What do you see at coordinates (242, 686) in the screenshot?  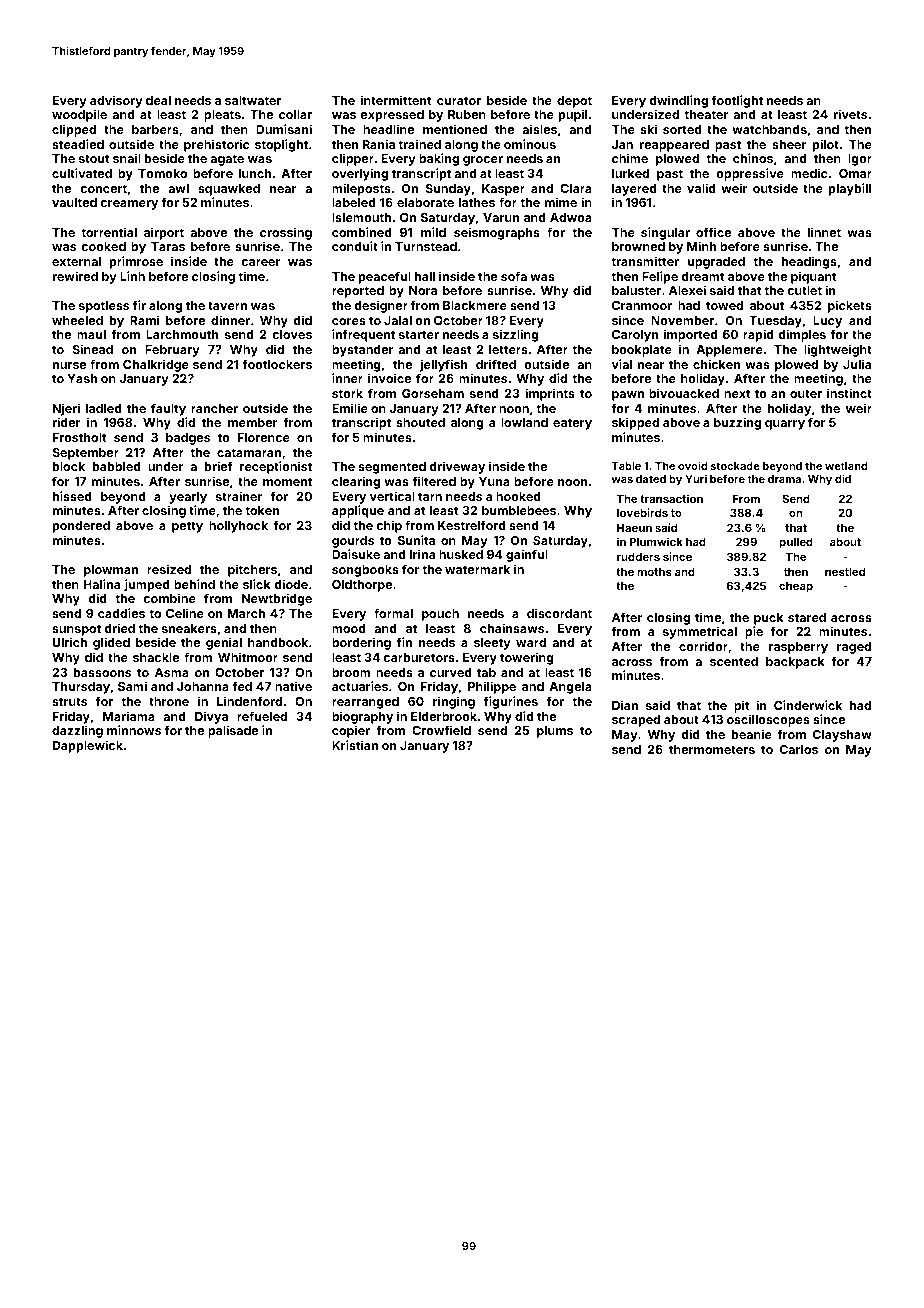 I see `fed` at bounding box center [242, 686].
